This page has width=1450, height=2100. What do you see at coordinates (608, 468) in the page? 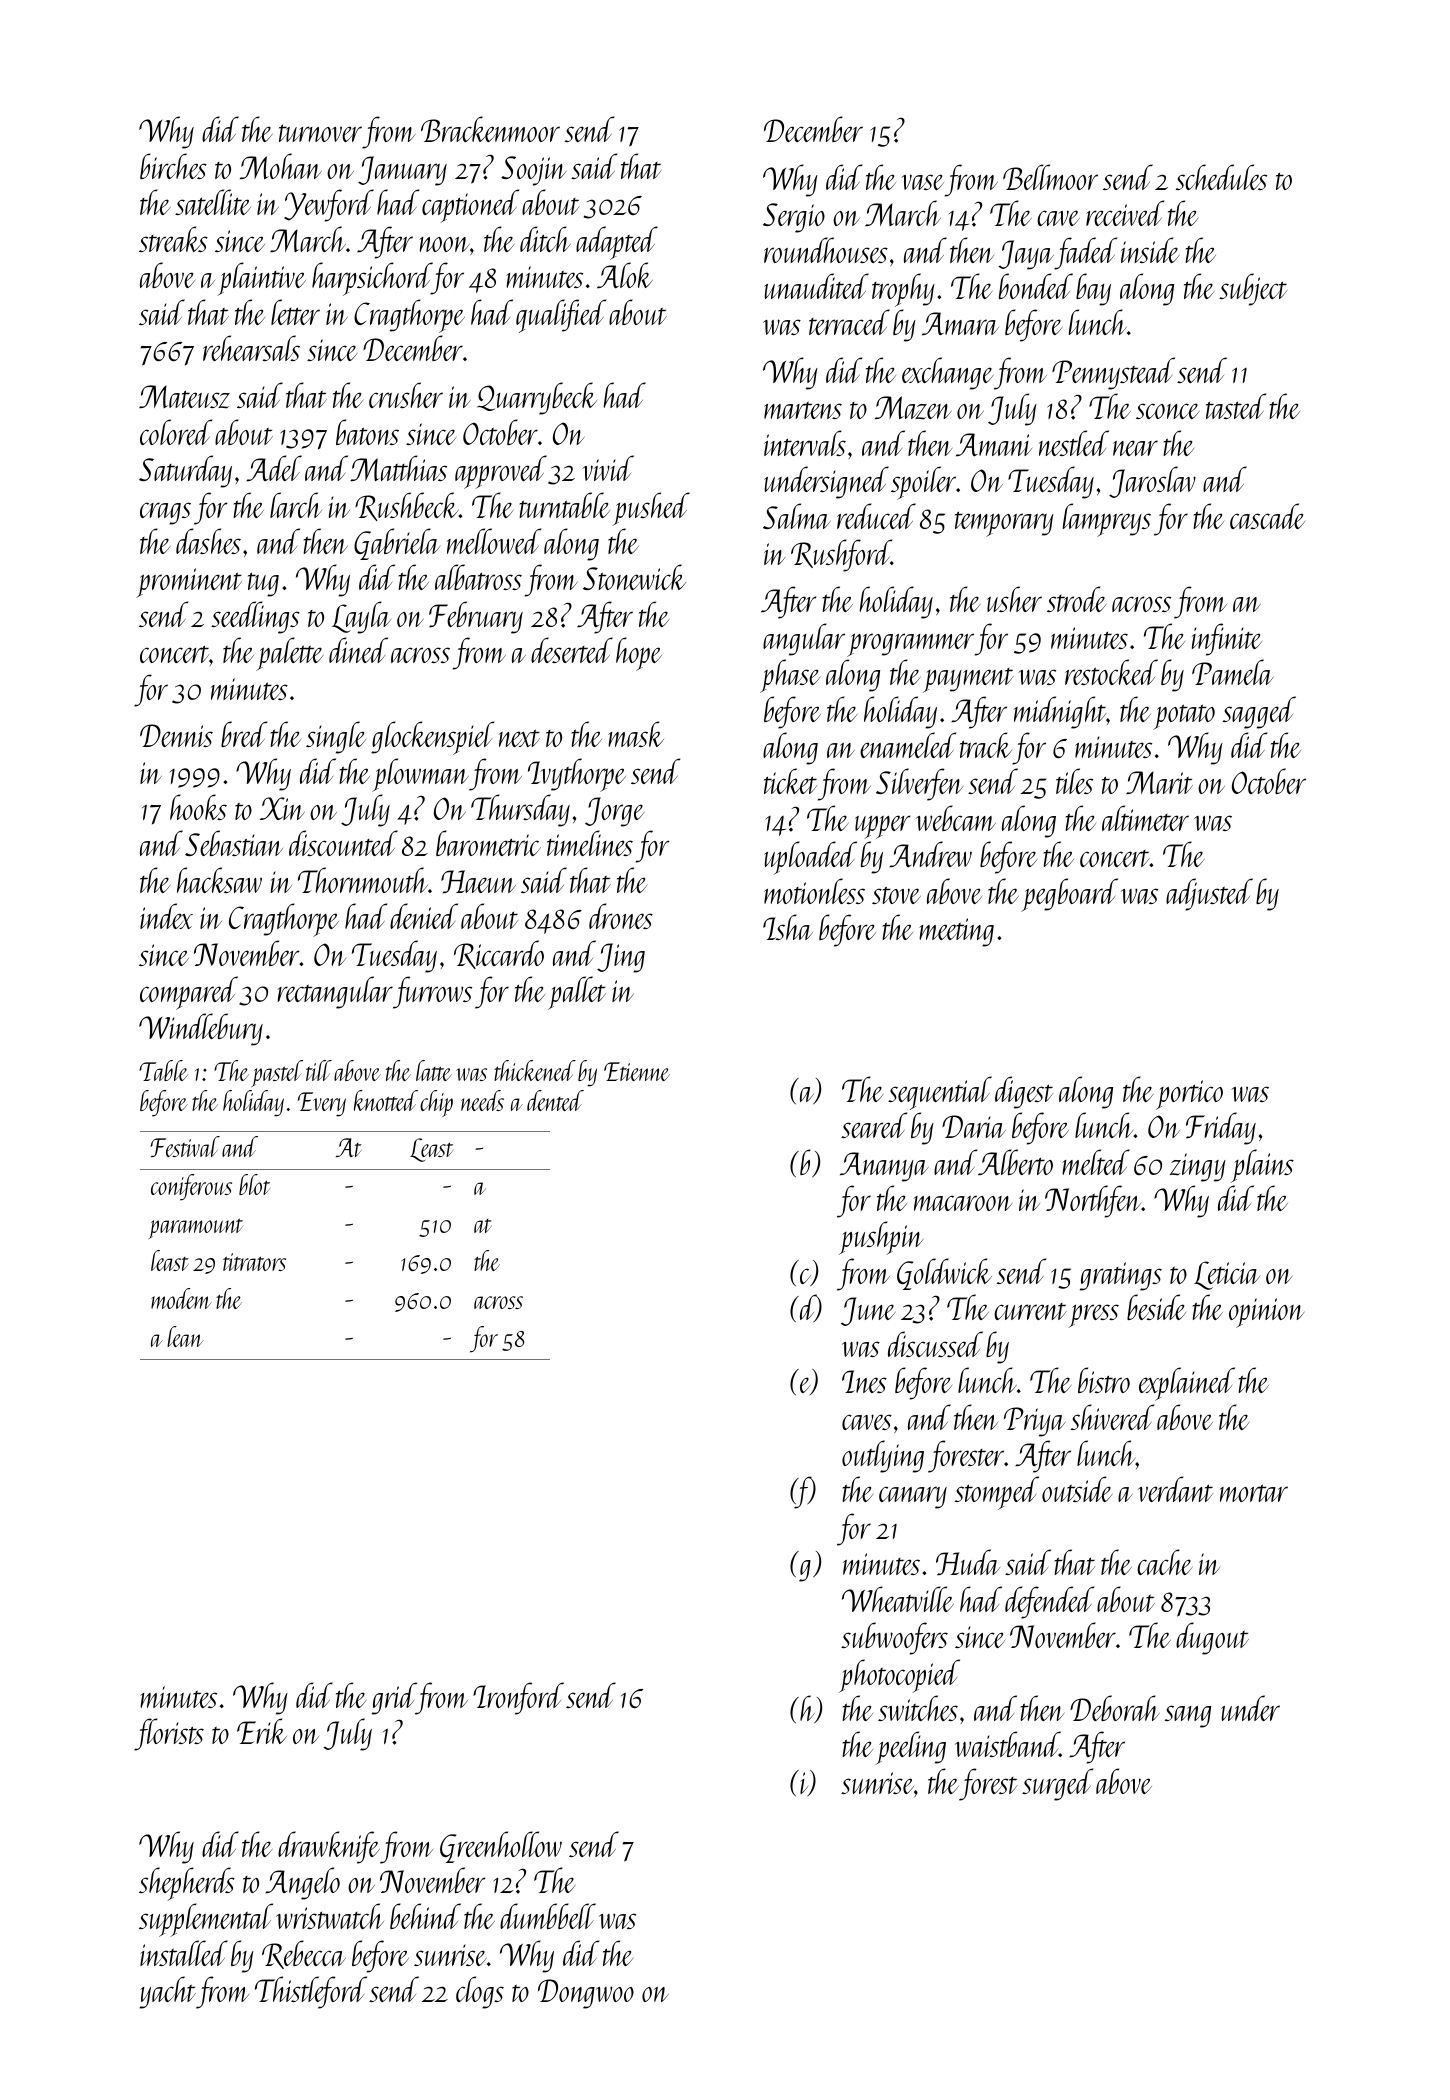
I see `vivid` at bounding box center [608, 468].
